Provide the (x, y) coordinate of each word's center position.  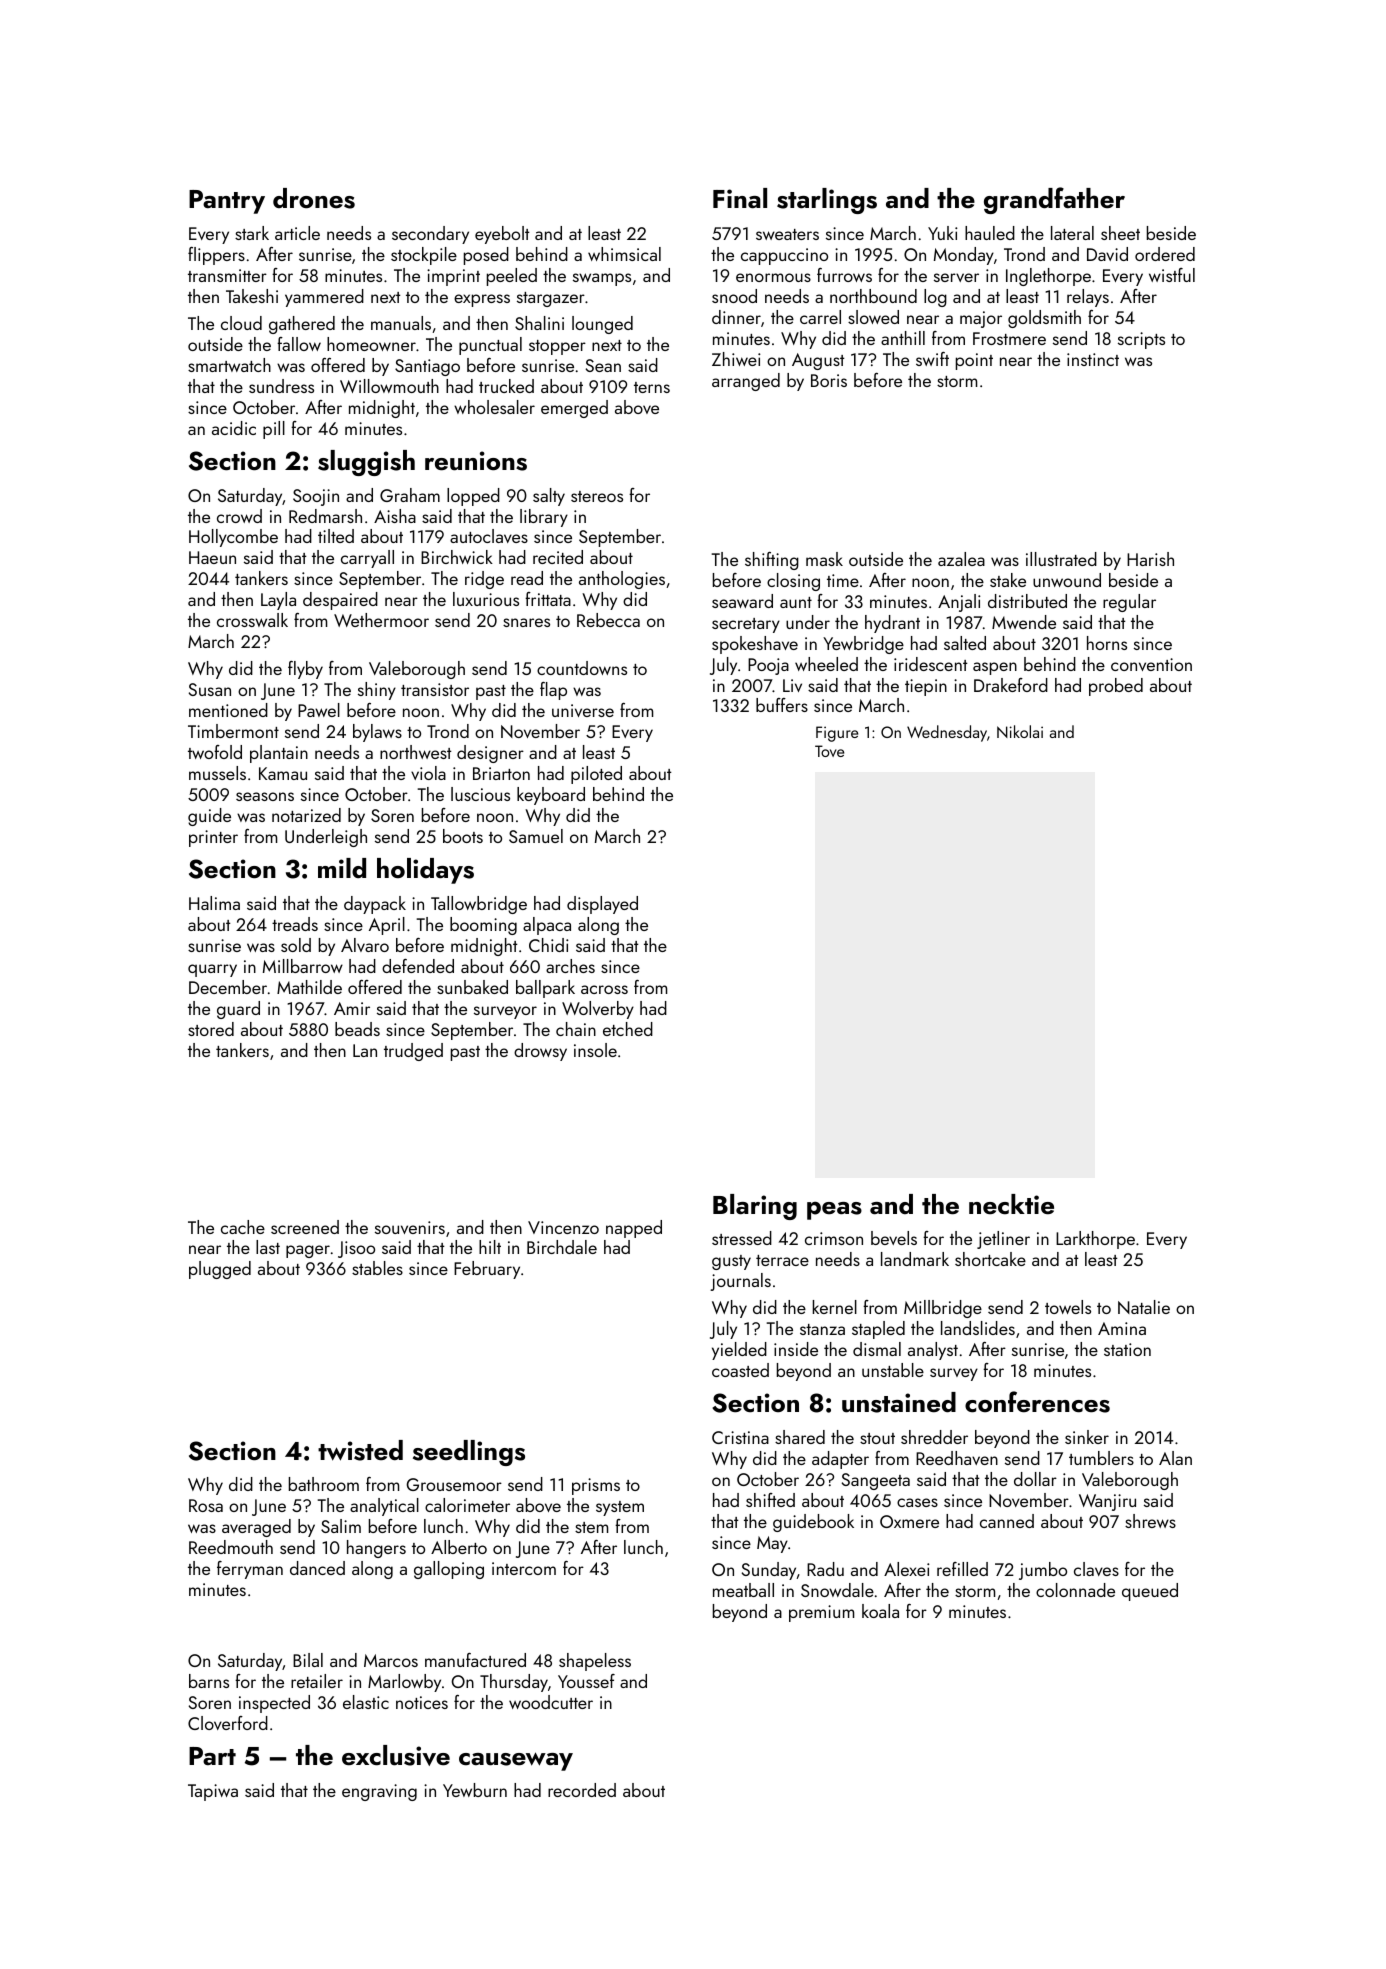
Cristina (740, 1437)
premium (821, 1613)
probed (1116, 687)
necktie (1011, 1204)
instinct (1093, 359)
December (228, 987)
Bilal (308, 1660)
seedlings (469, 1453)
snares (526, 622)
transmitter (227, 275)
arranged (746, 382)
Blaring (755, 1207)
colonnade (1075, 1590)
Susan (210, 689)
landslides (978, 1328)
